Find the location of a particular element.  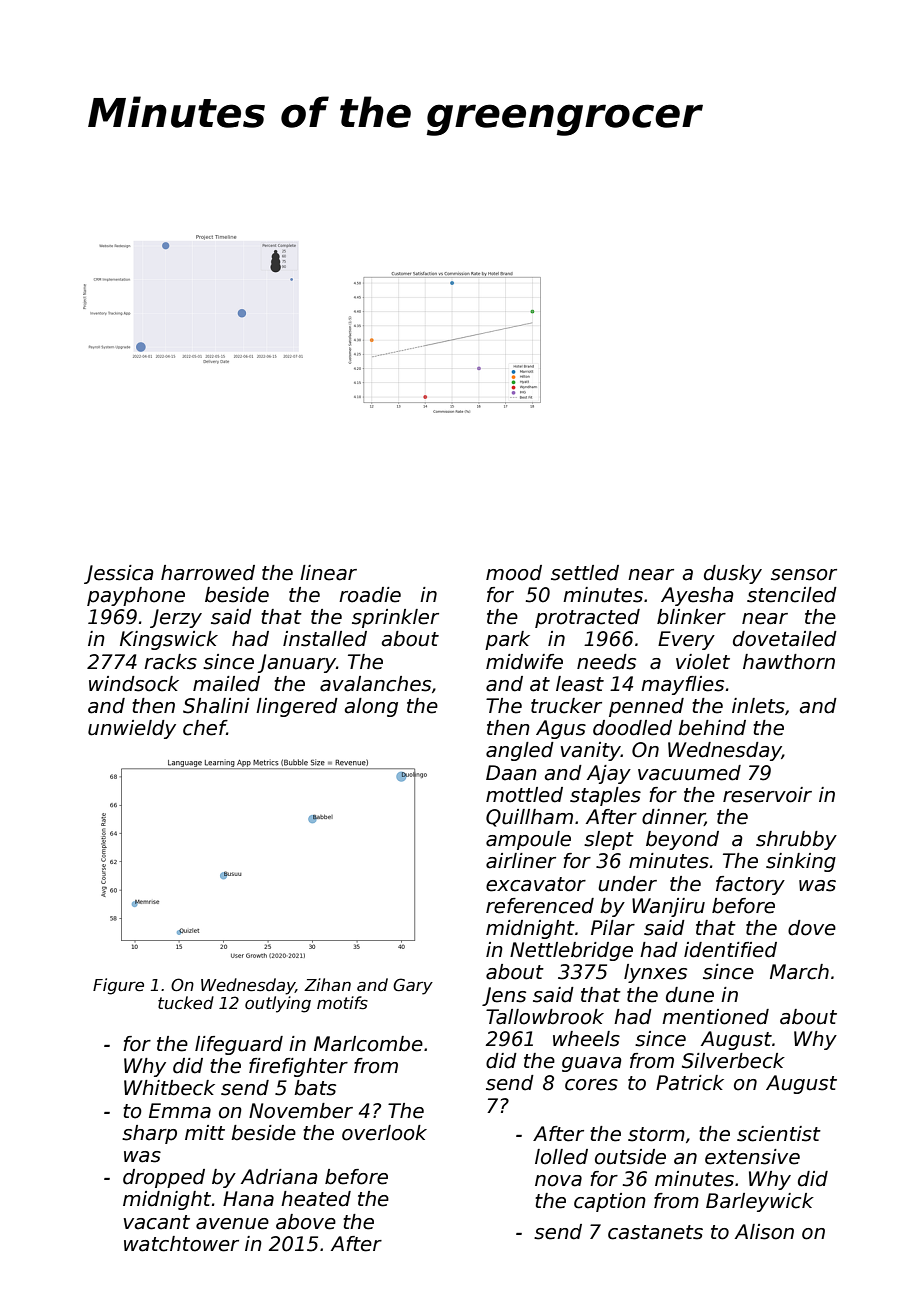

above is located at coordinates (306, 1222).
